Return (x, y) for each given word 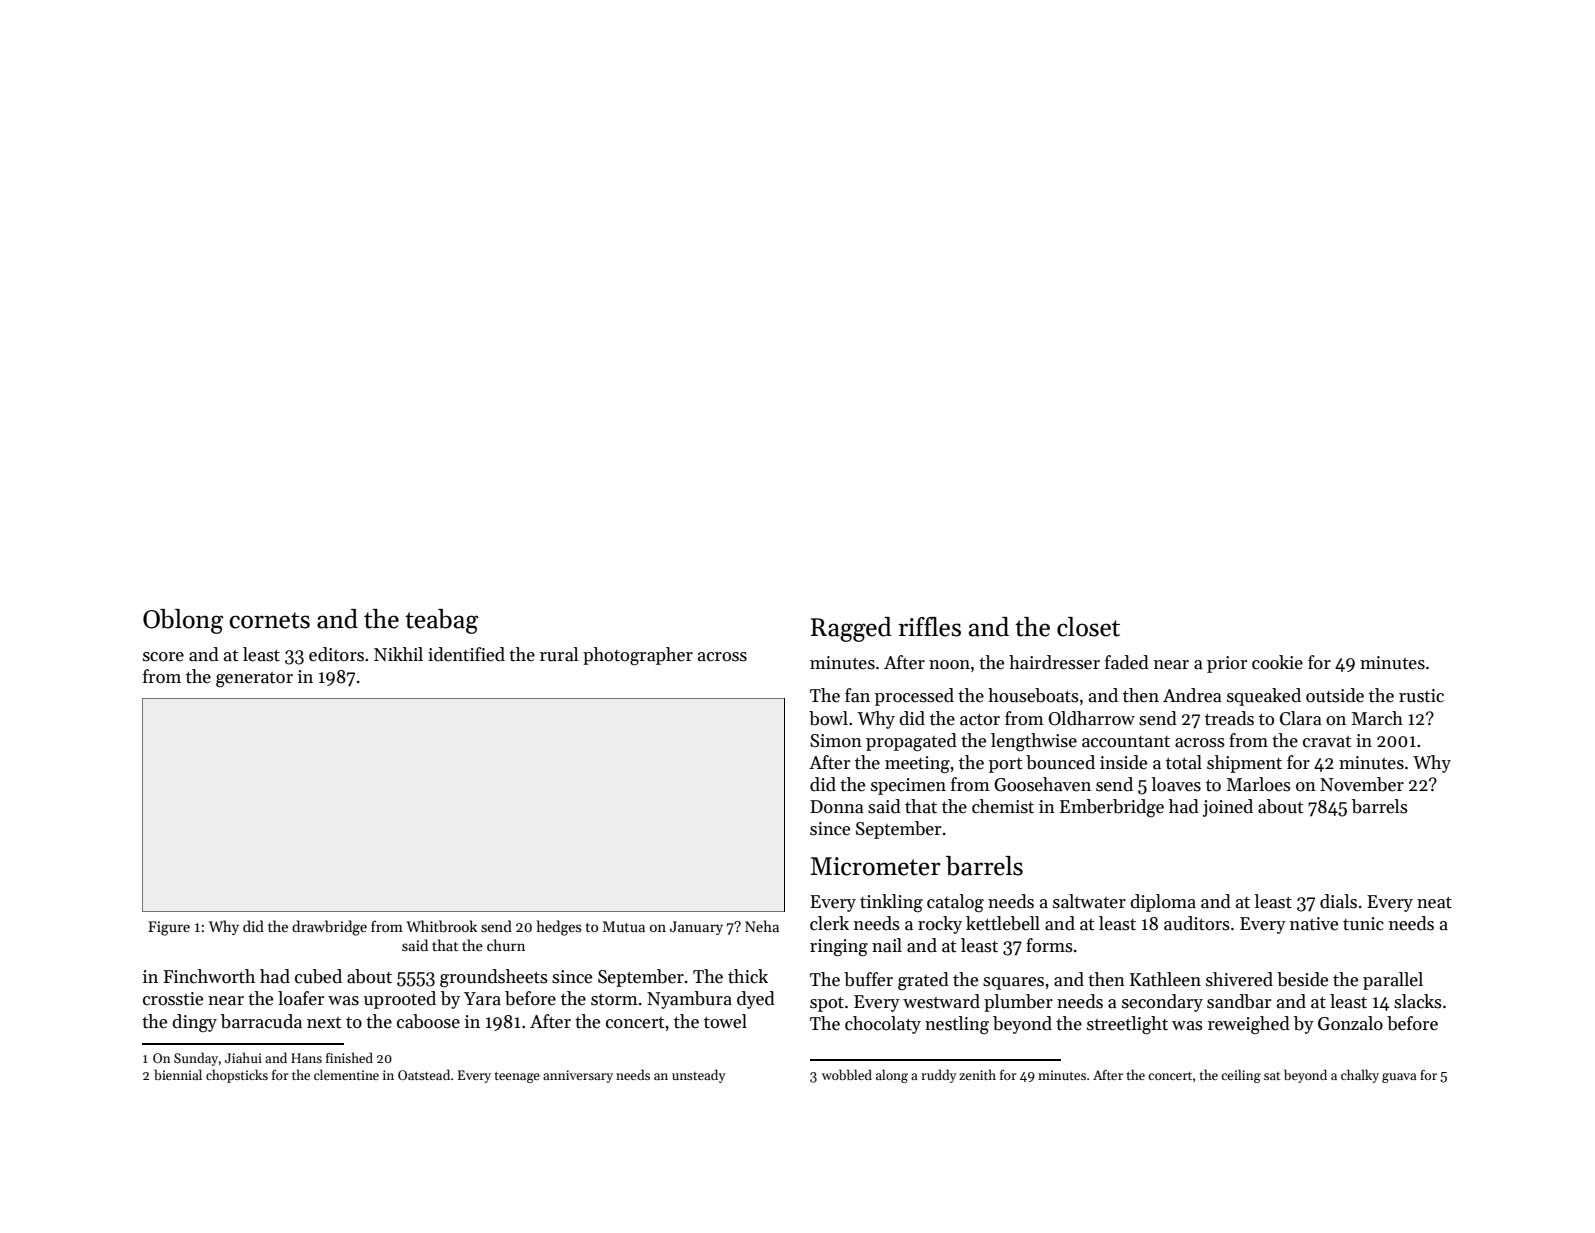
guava (1399, 1078)
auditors (1197, 923)
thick (748, 976)
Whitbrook (441, 926)
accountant (1126, 742)
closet (1088, 627)
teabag (441, 621)
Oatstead (424, 1074)
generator (254, 679)
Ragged (851, 629)
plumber (1018, 1003)
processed (914, 697)
